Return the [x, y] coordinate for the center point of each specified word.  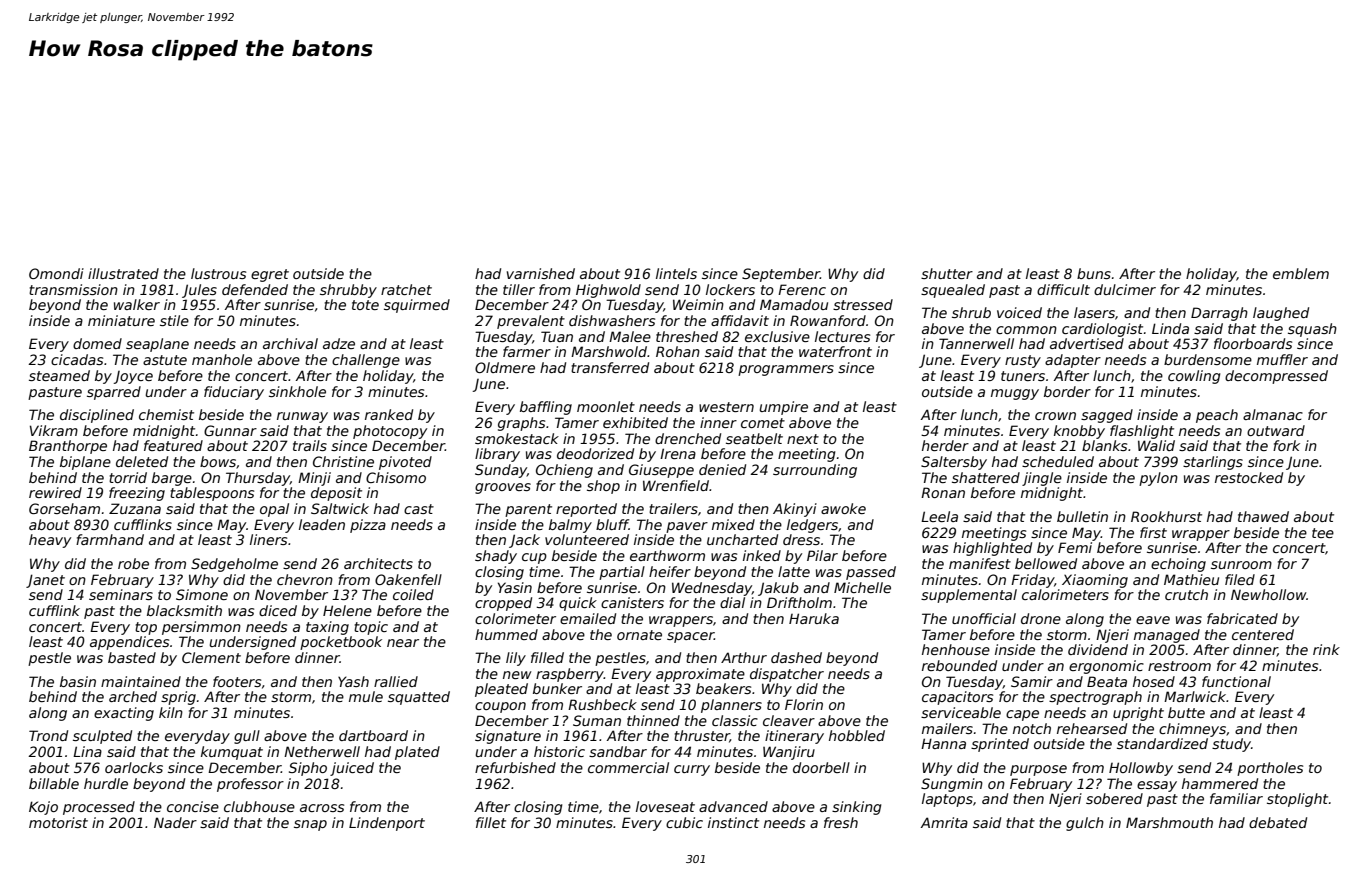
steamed [59, 375]
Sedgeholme [234, 565]
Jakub [778, 589]
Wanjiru [789, 753]
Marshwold [609, 351]
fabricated [1242, 618]
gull [247, 737]
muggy [1015, 394]
